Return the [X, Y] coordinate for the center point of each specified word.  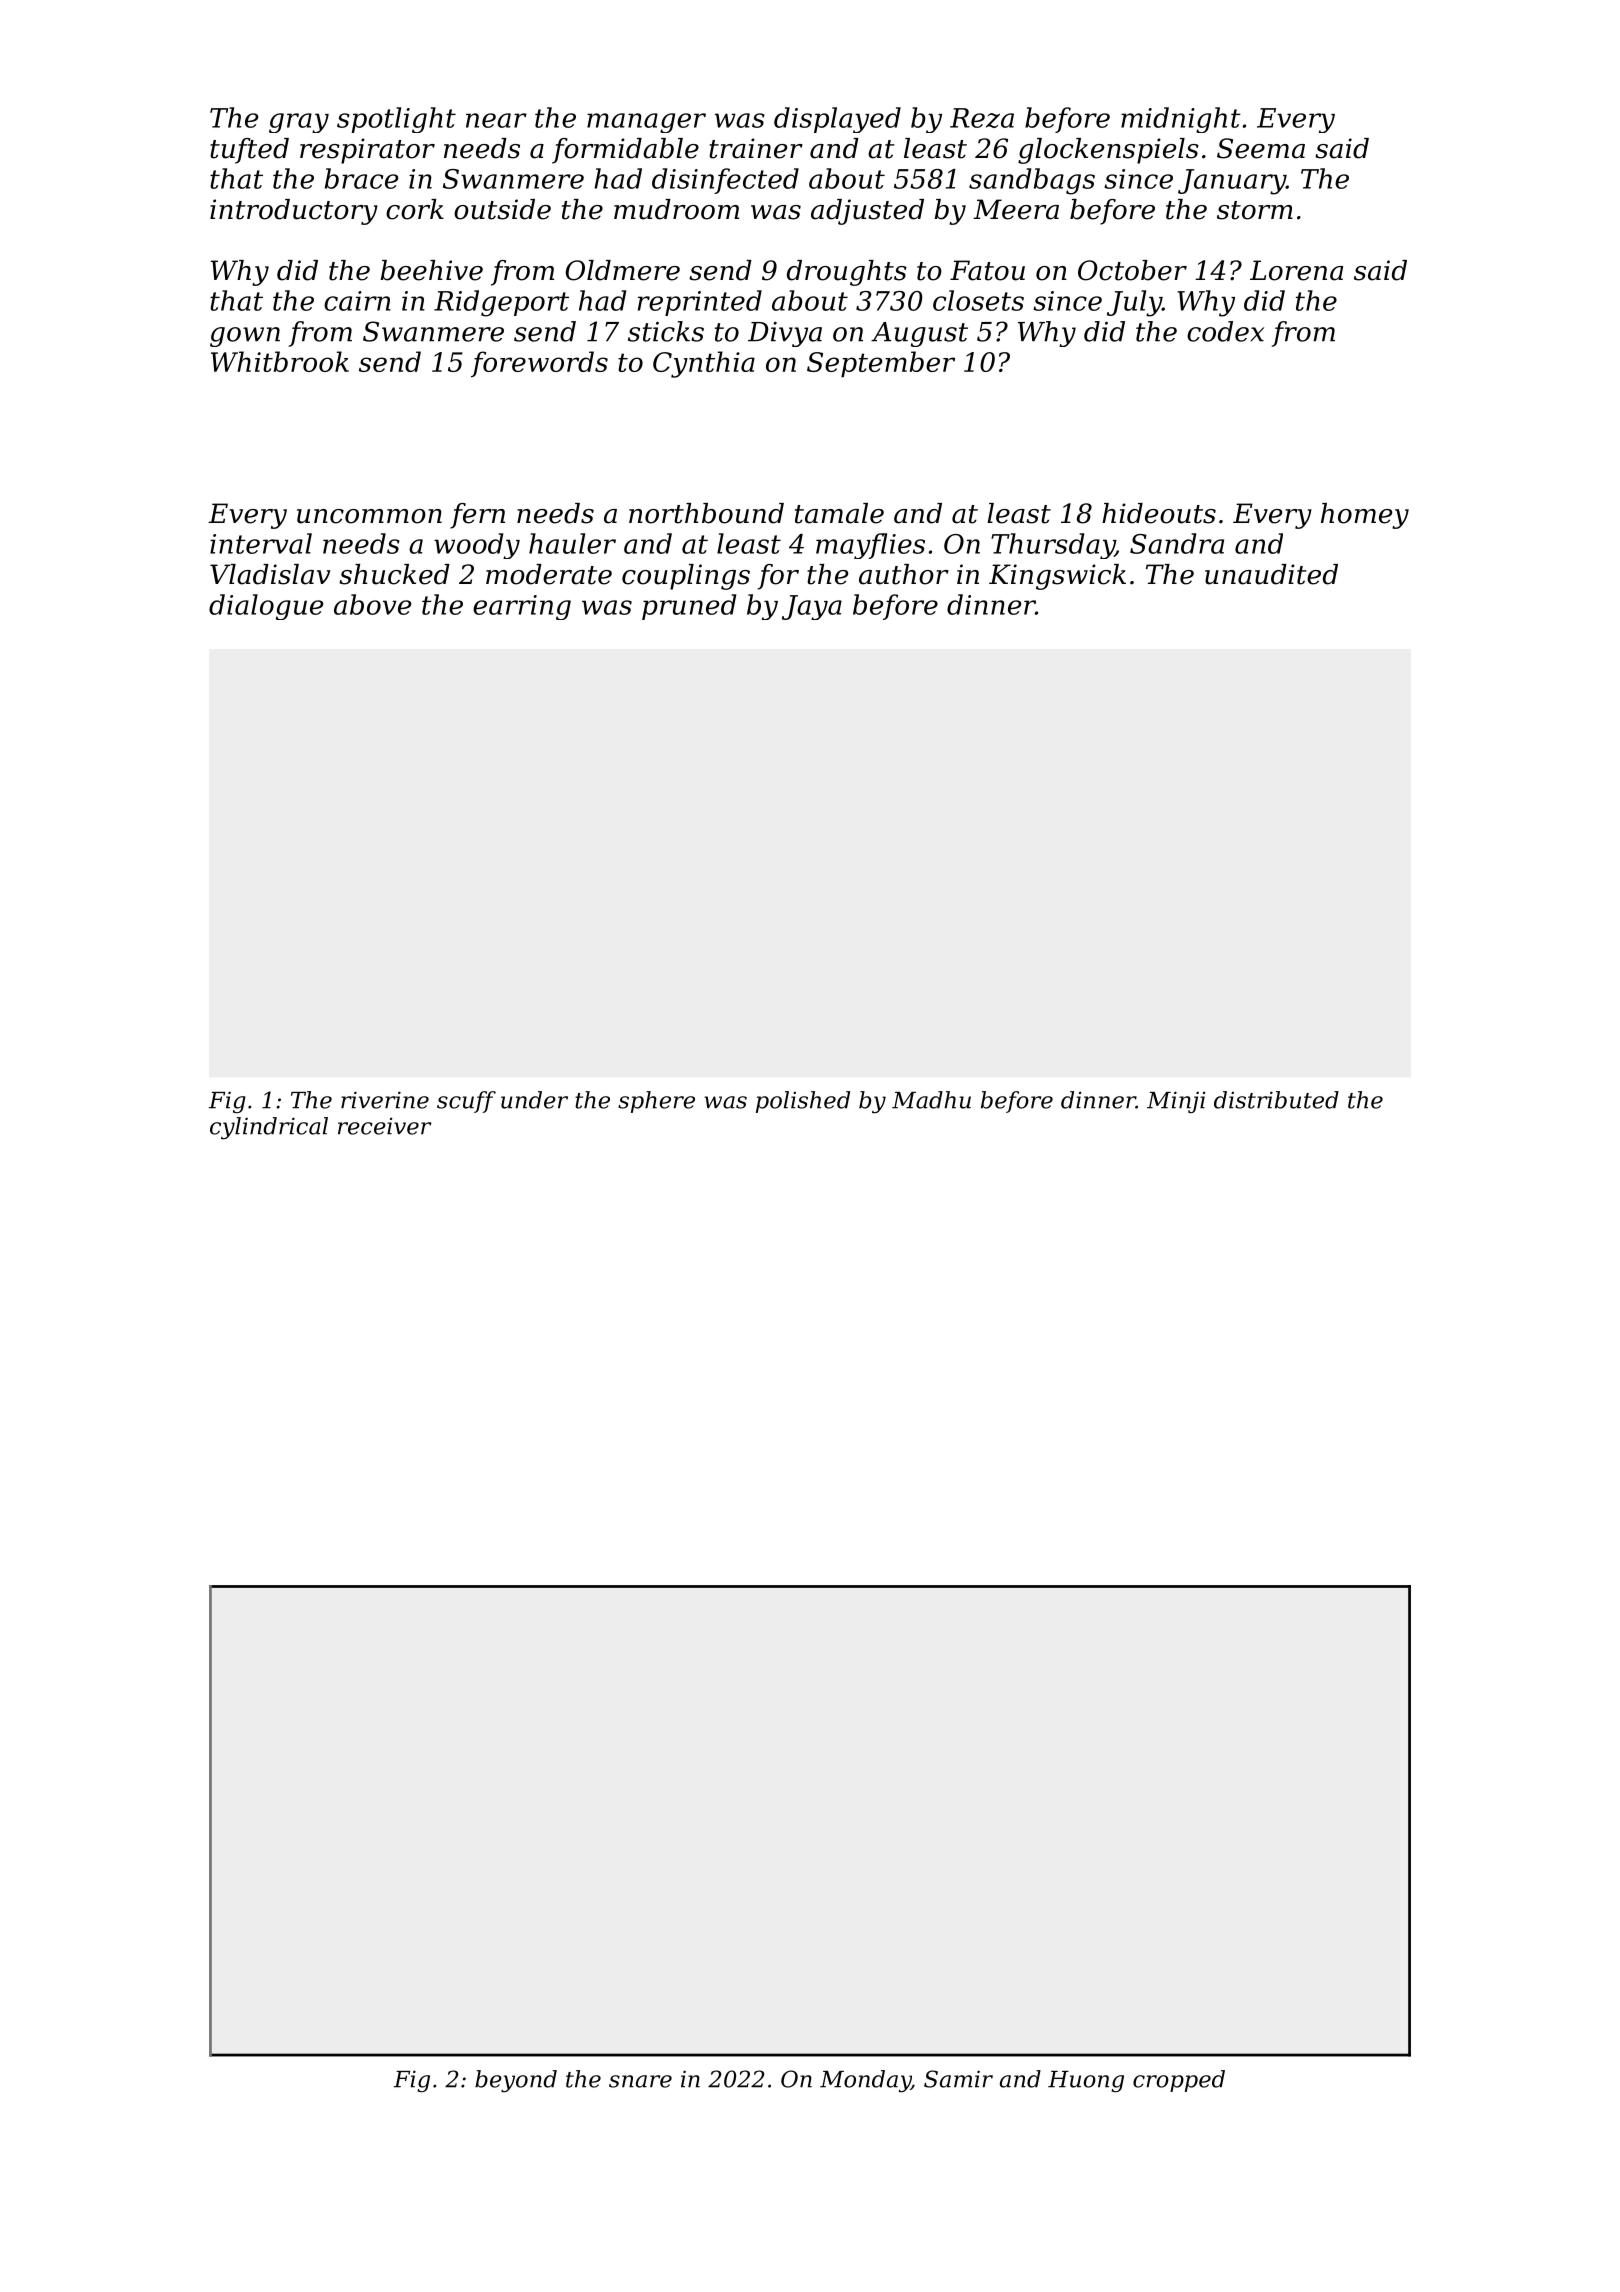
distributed [1276, 1100]
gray [299, 123]
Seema [1261, 148]
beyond [516, 2081]
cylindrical [269, 1128]
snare [640, 2081]
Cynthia [704, 364]
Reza [982, 118]
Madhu [931, 1100]
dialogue [266, 607]
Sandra [1177, 543]
